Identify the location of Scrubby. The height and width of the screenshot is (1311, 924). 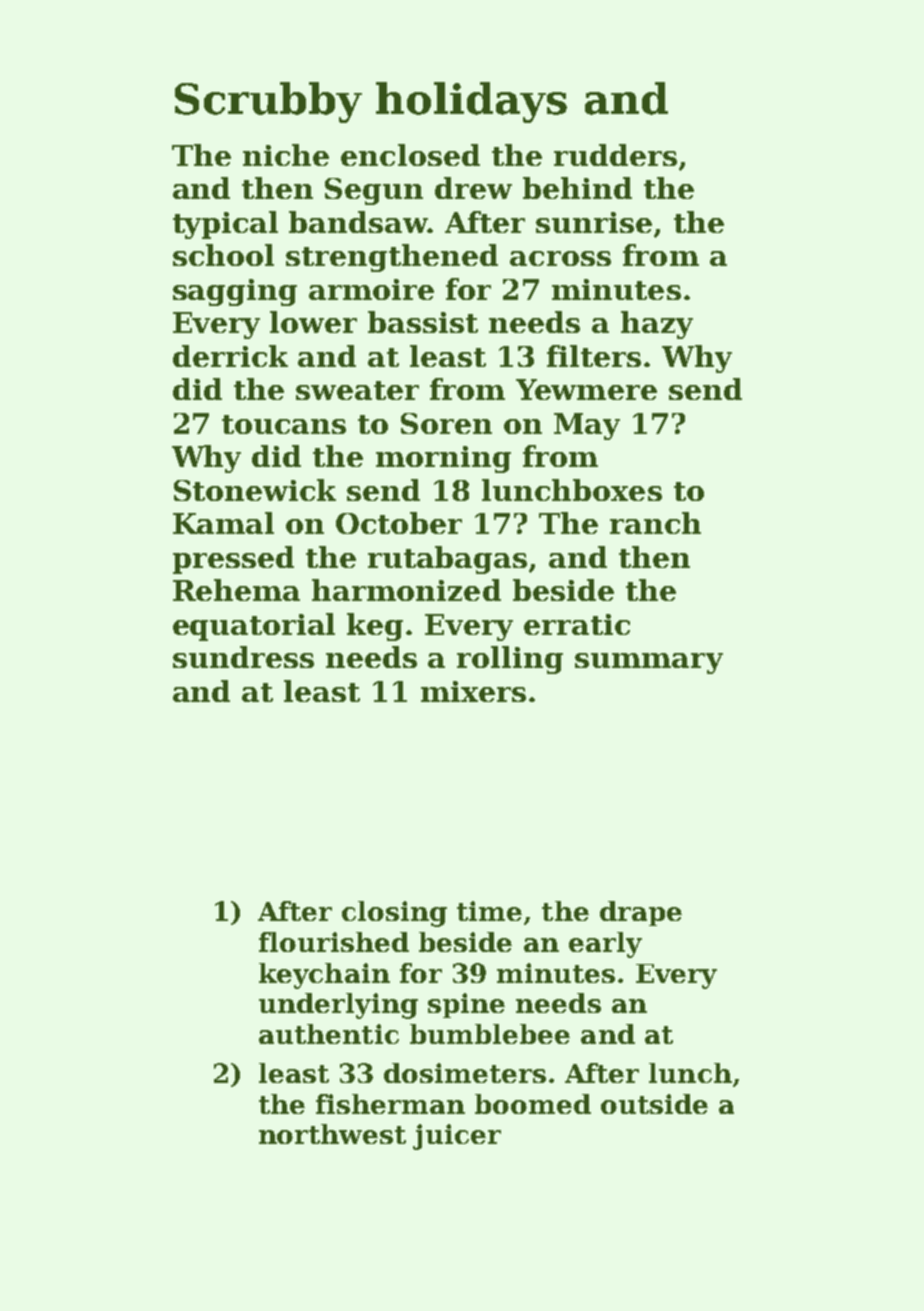
(268, 102).
